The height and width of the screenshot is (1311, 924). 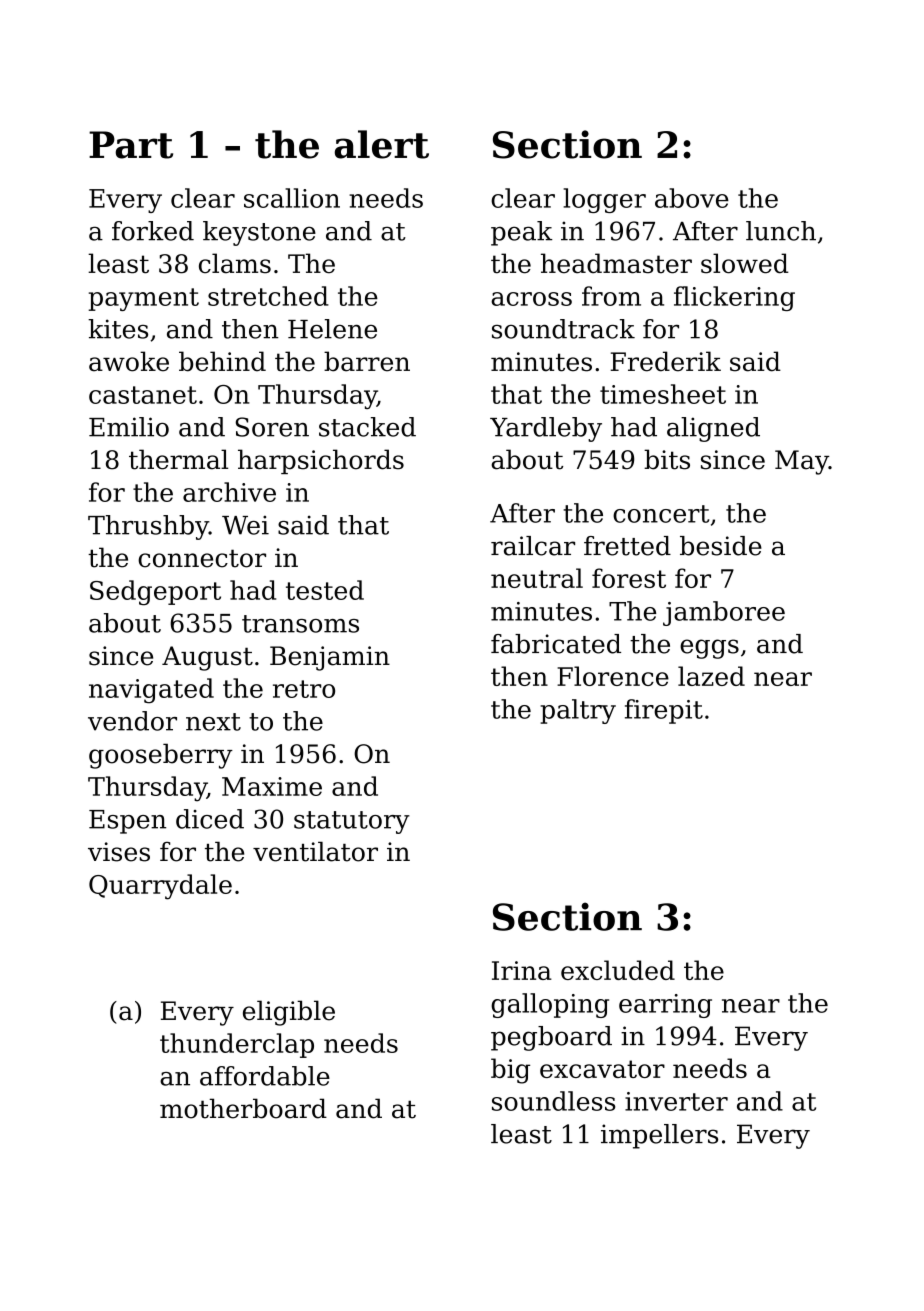 What do you see at coordinates (245, 525) in the screenshot?
I see `Wei` at bounding box center [245, 525].
